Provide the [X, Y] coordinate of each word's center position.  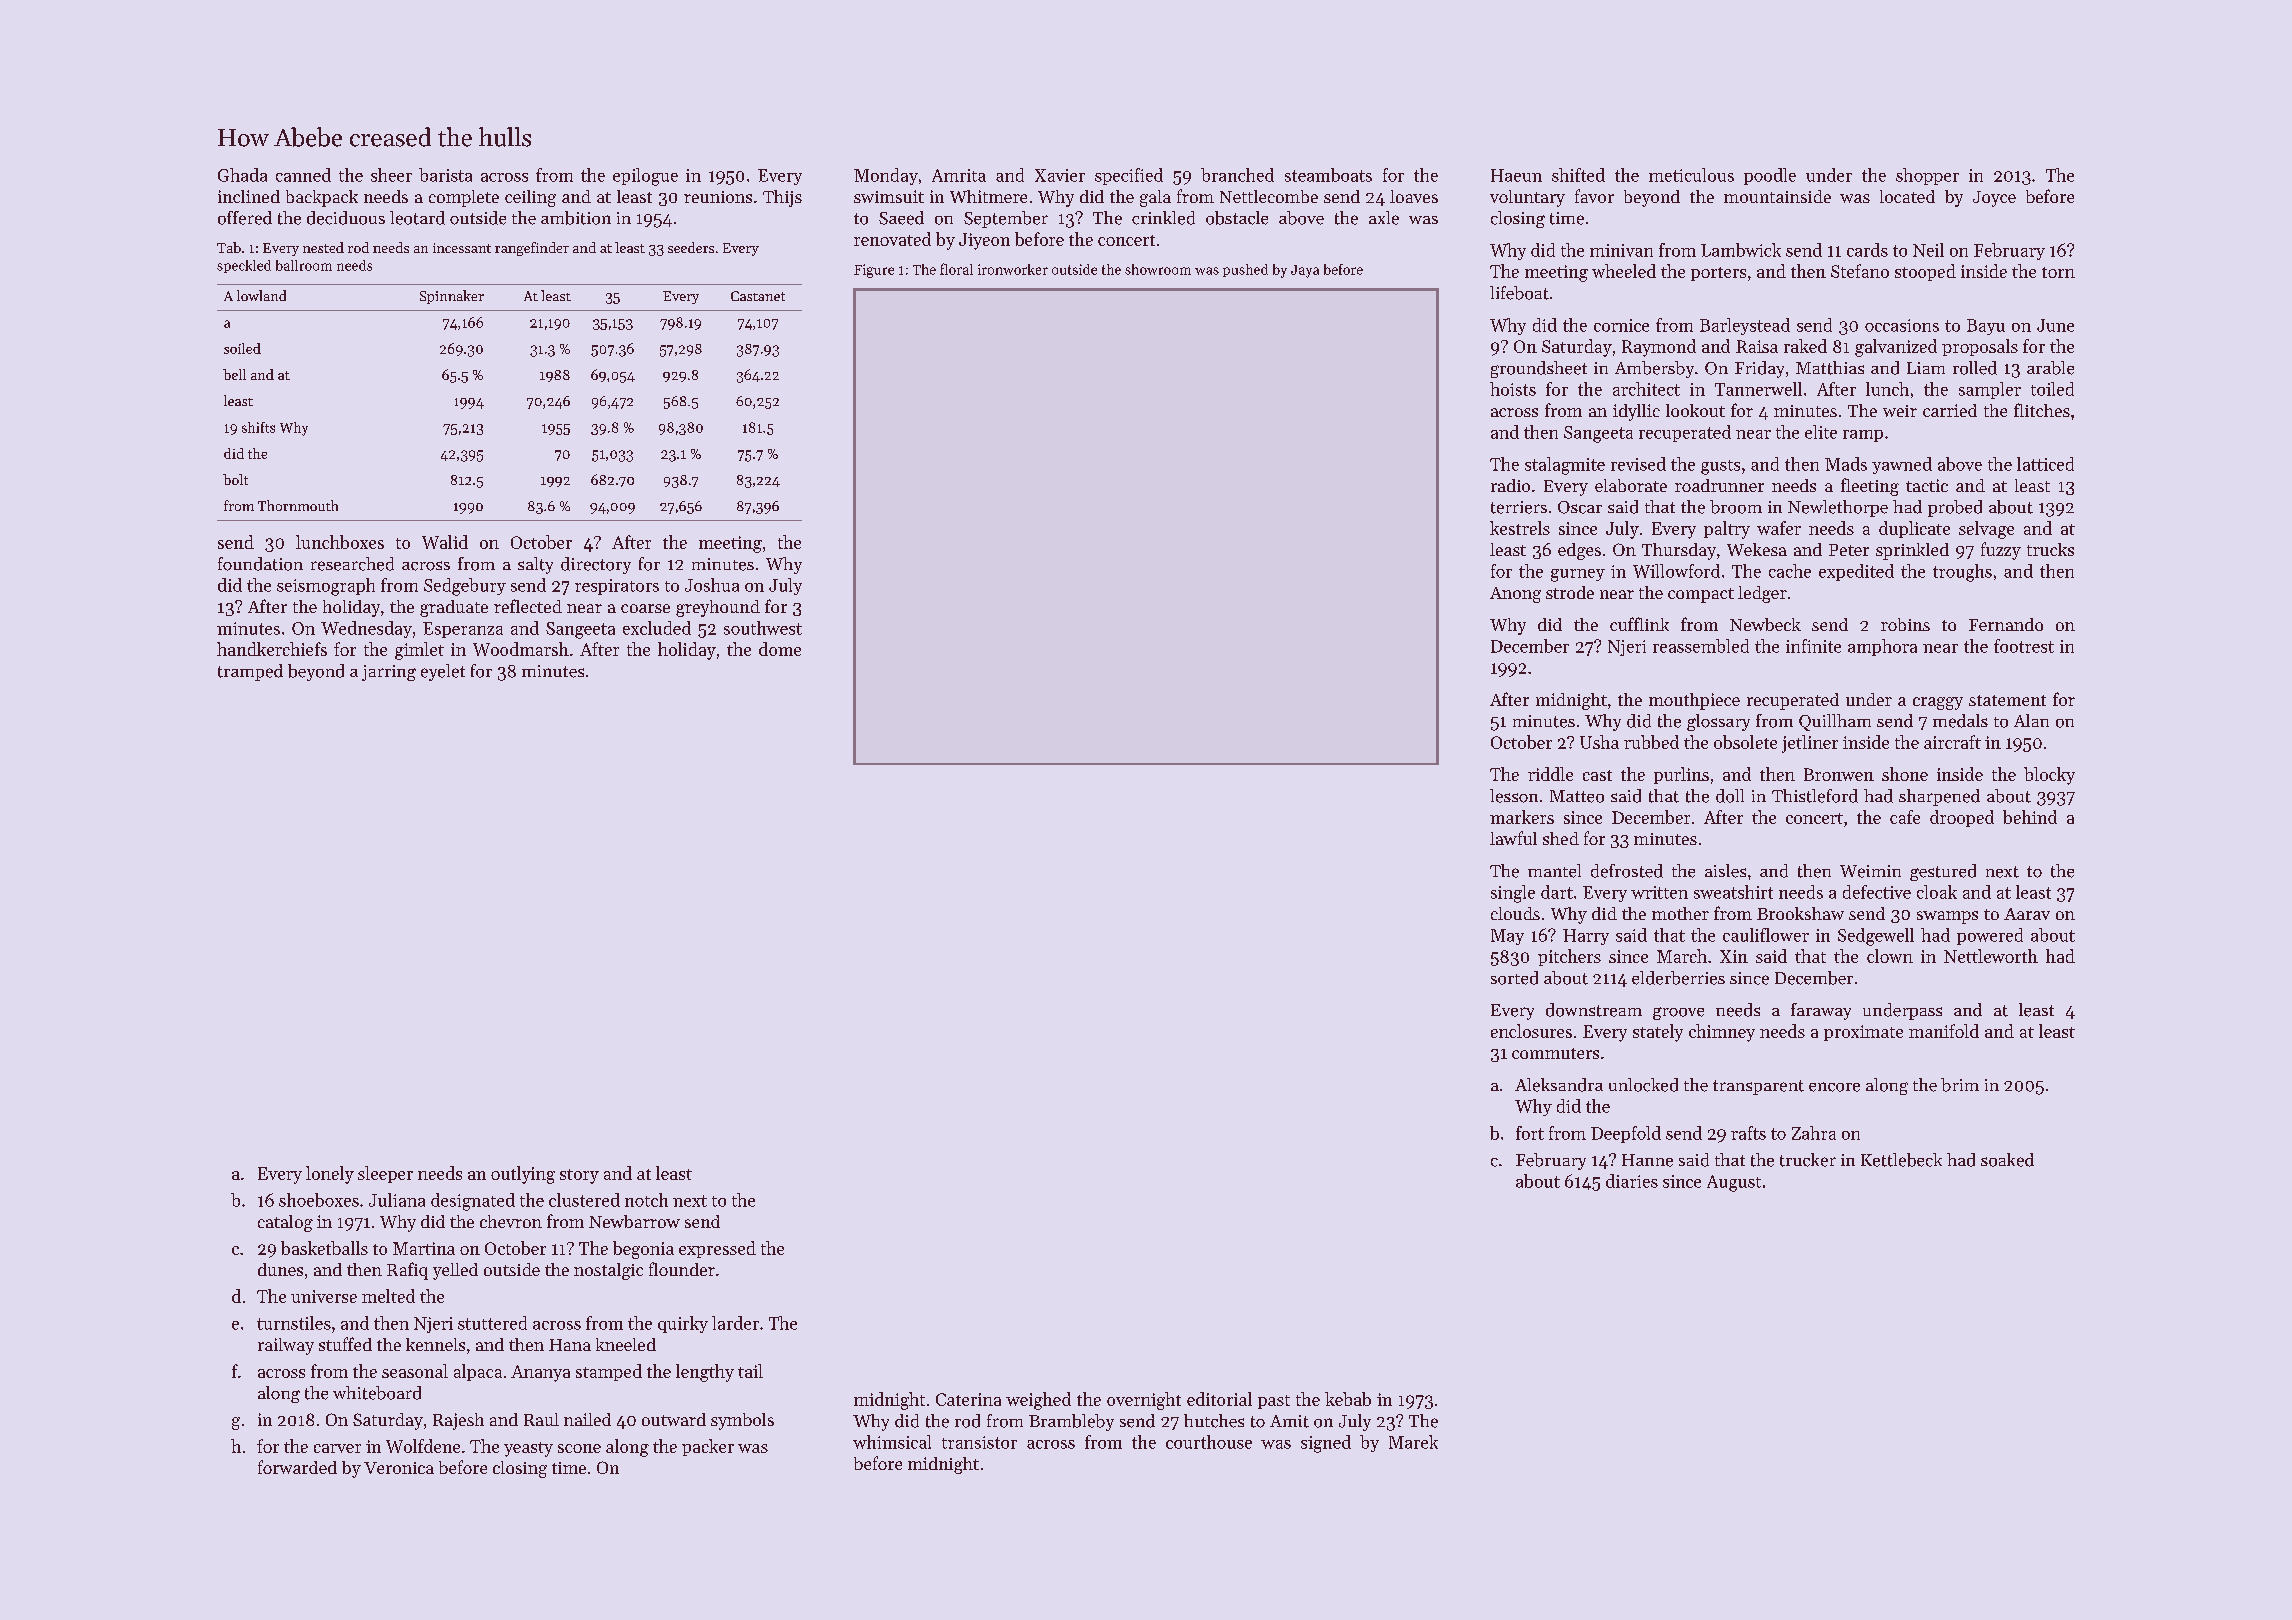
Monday [886, 176]
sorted [1514, 978]
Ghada [242, 175]
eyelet [443, 672]
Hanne [1647, 1160]
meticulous [1691, 175]
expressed [717, 1249]
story [579, 1176]
